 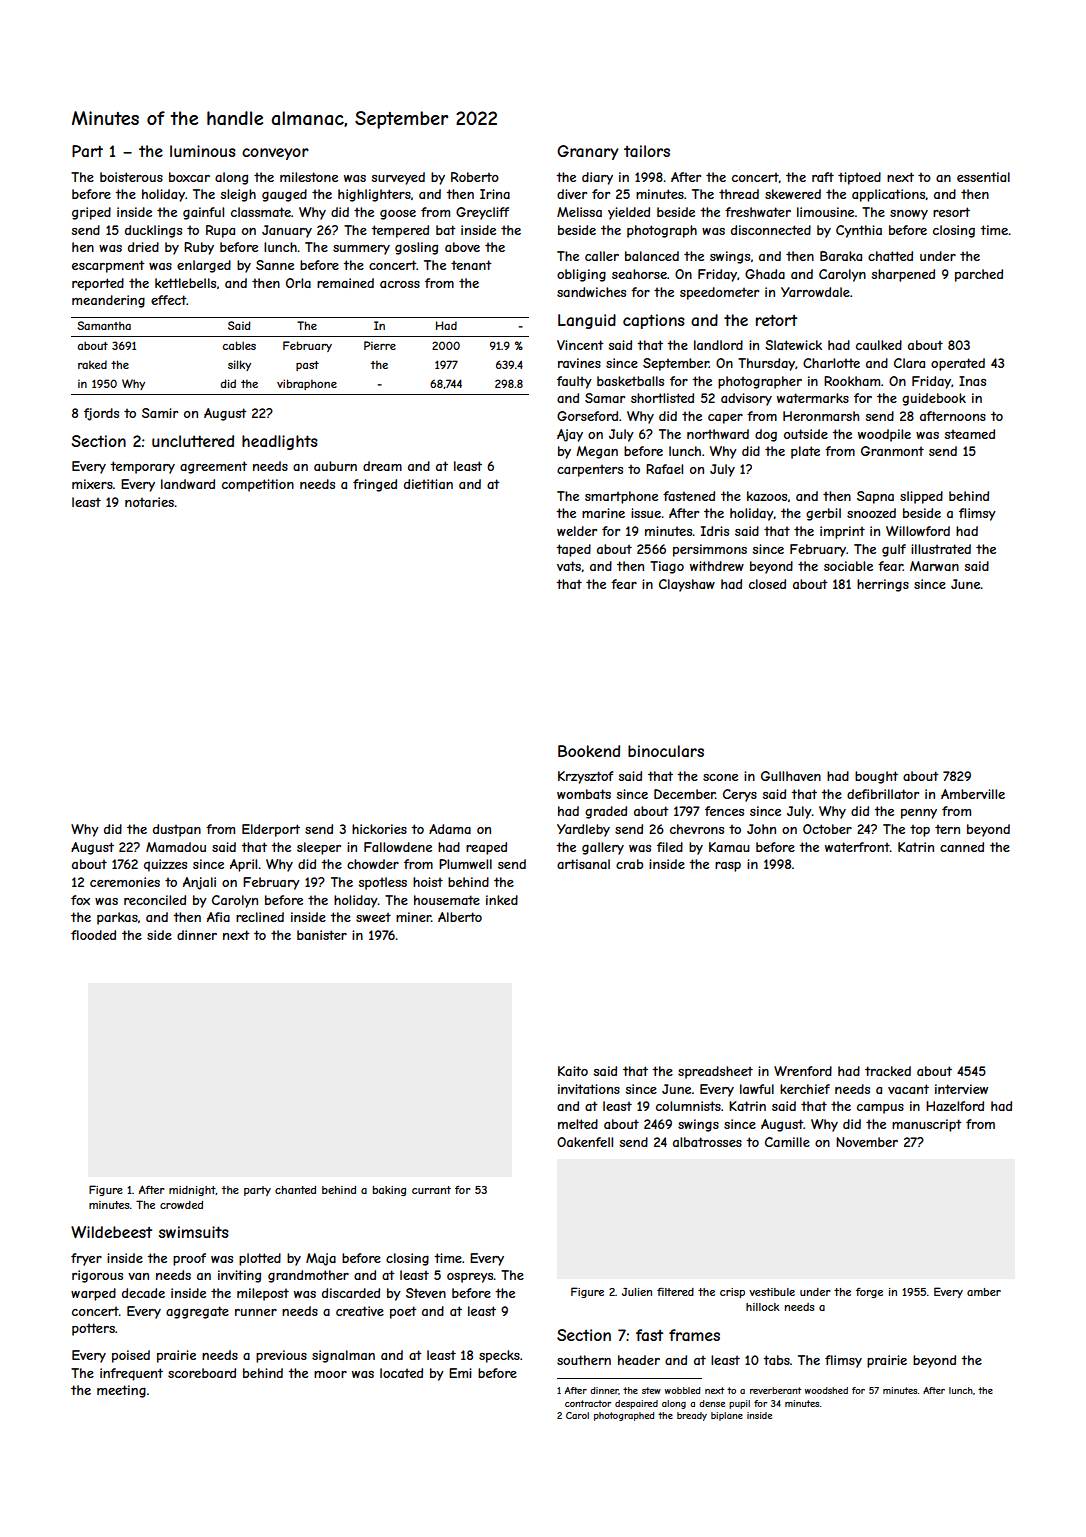 What do you see at coordinates (857, 847) in the screenshot?
I see `waterfront` at bounding box center [857, 847].
